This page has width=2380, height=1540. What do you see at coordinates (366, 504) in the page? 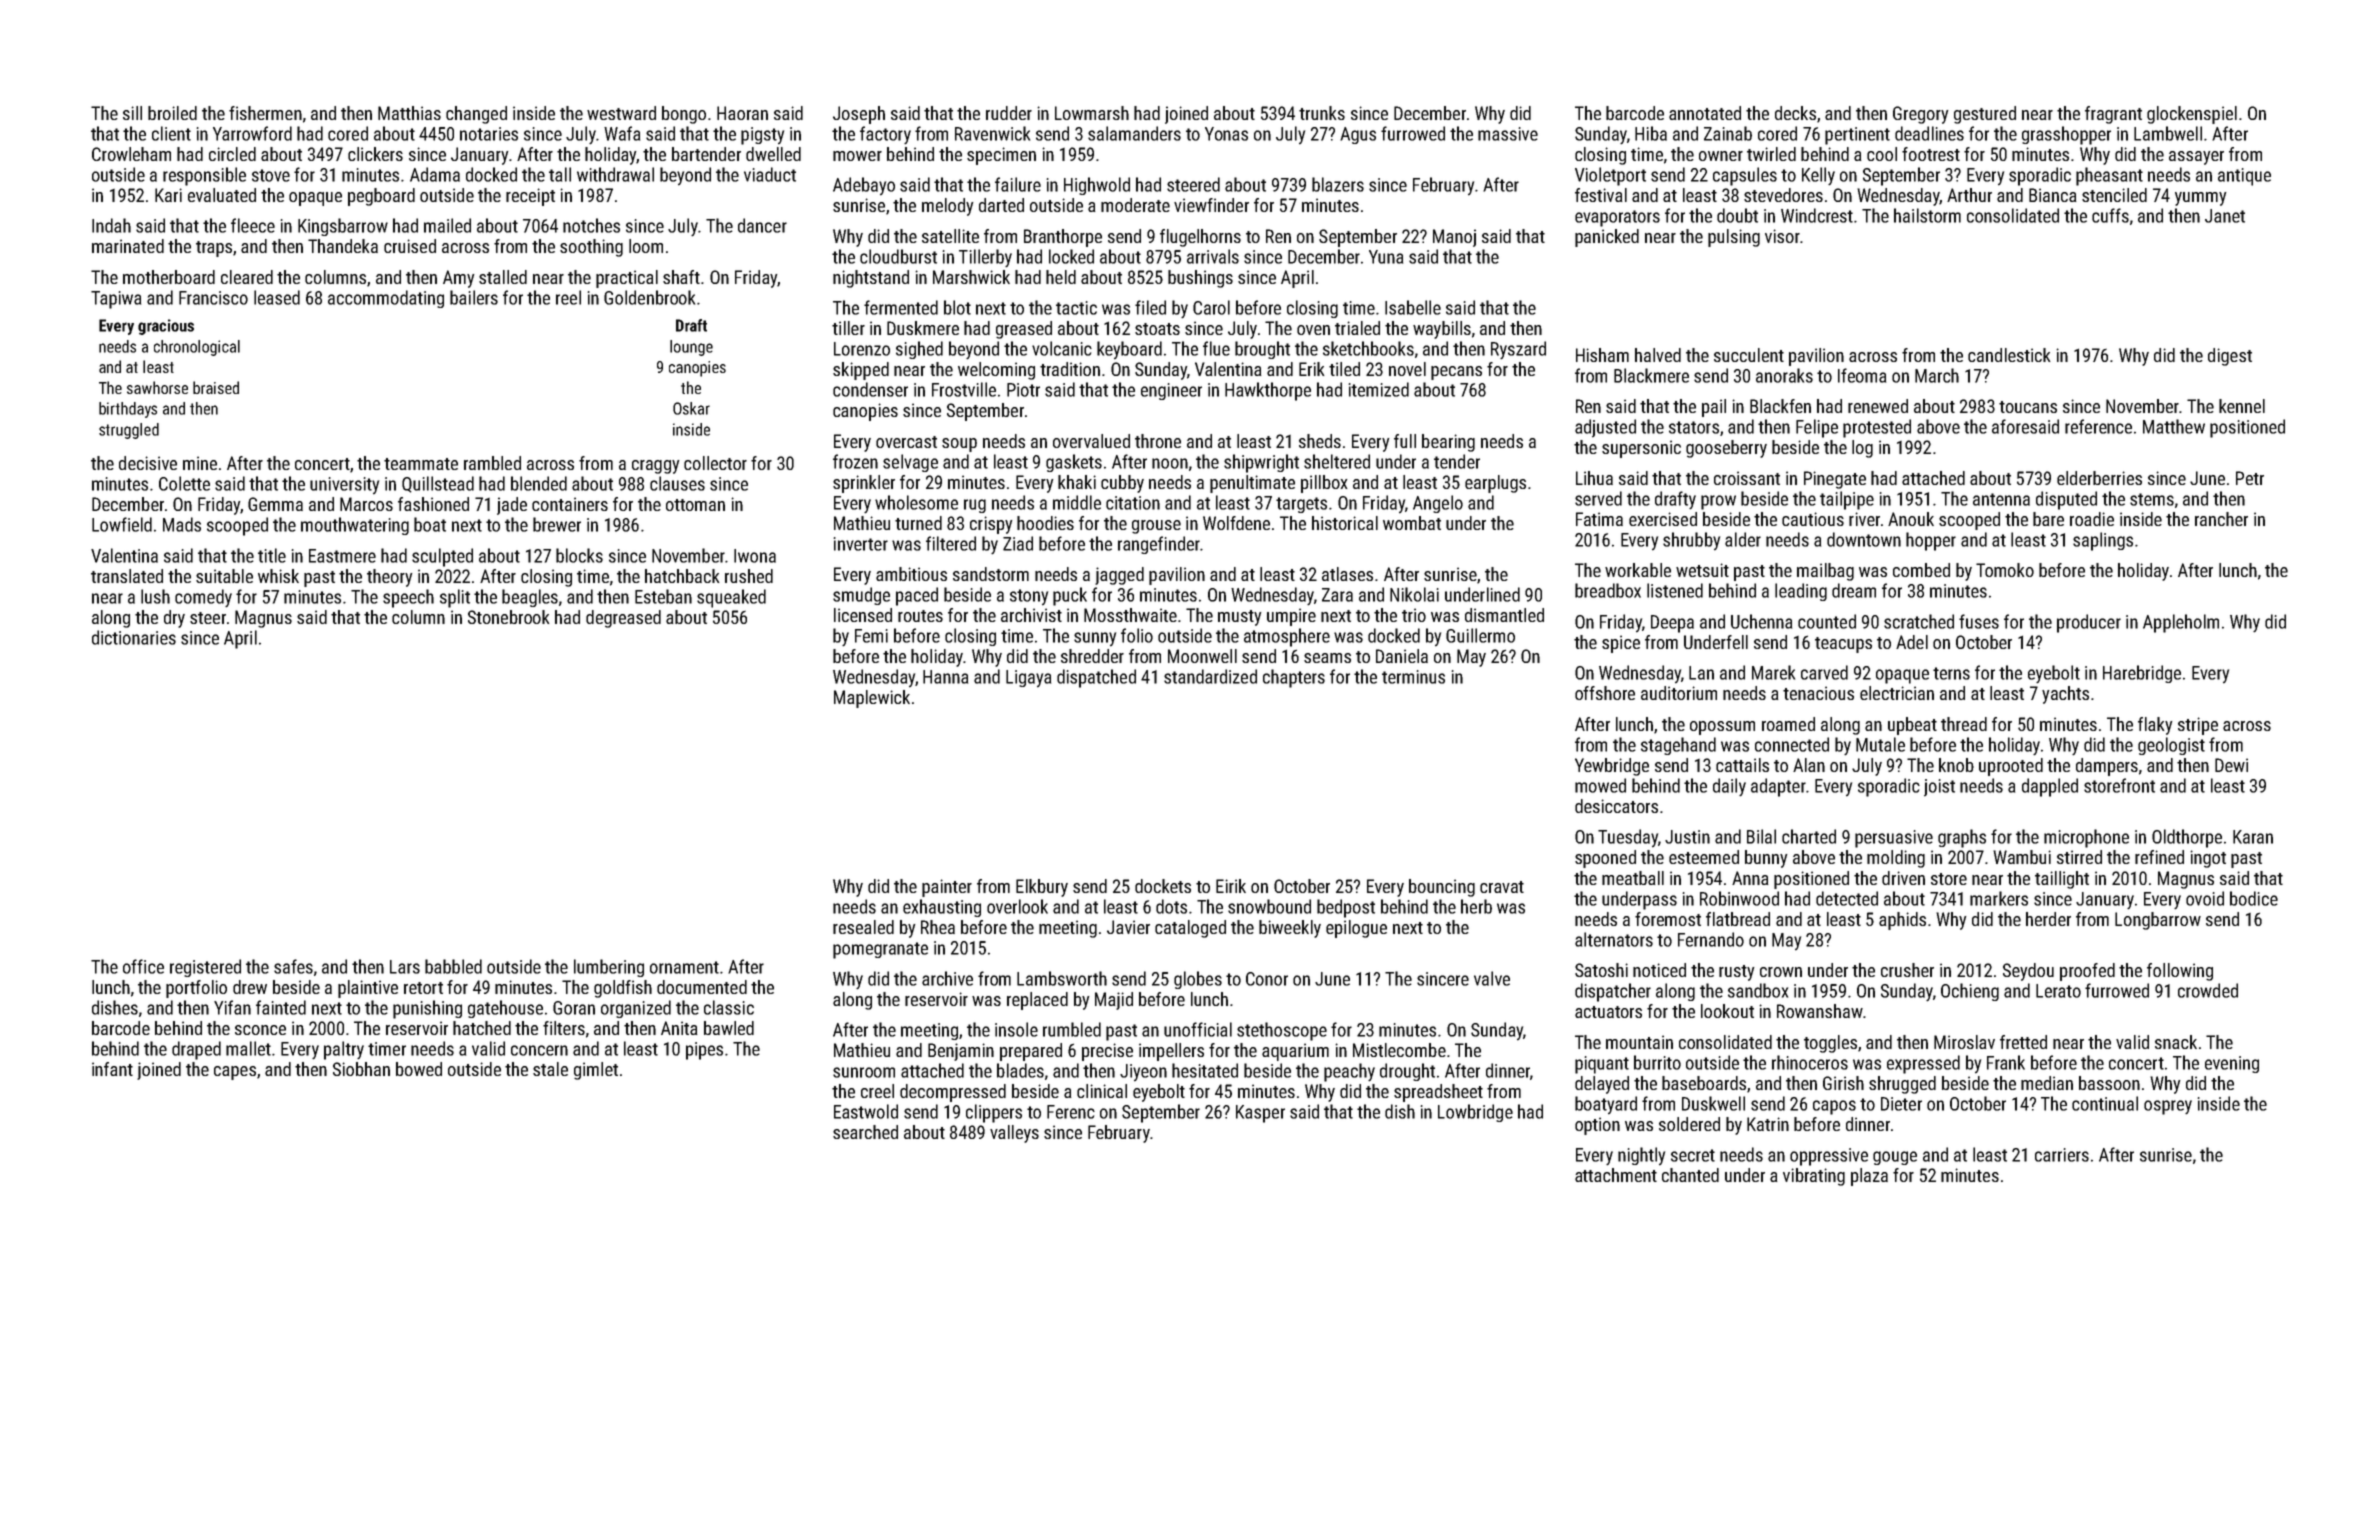
I see `Marcos` at bounding box center [366, 504].
